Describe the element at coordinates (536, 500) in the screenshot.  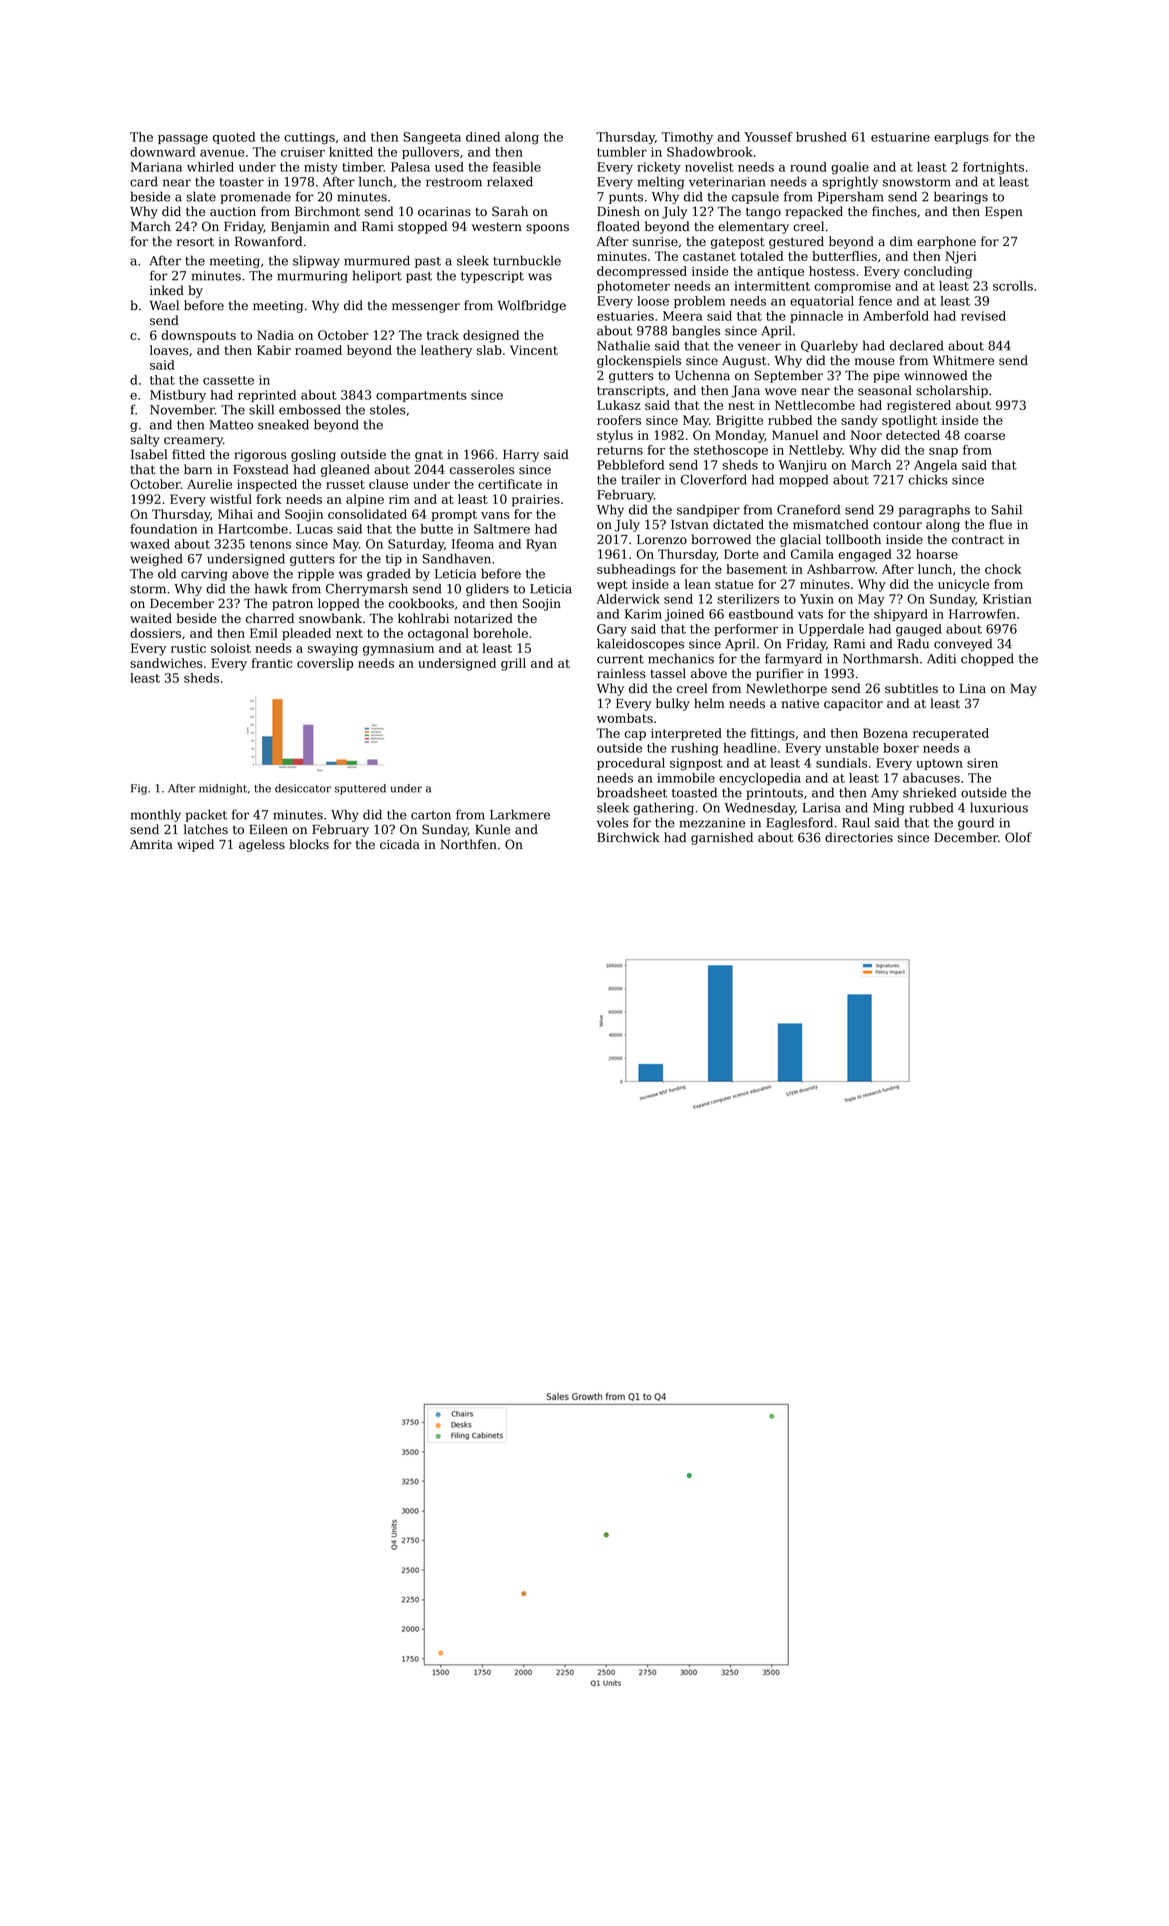
I see `prairies` at that location.
